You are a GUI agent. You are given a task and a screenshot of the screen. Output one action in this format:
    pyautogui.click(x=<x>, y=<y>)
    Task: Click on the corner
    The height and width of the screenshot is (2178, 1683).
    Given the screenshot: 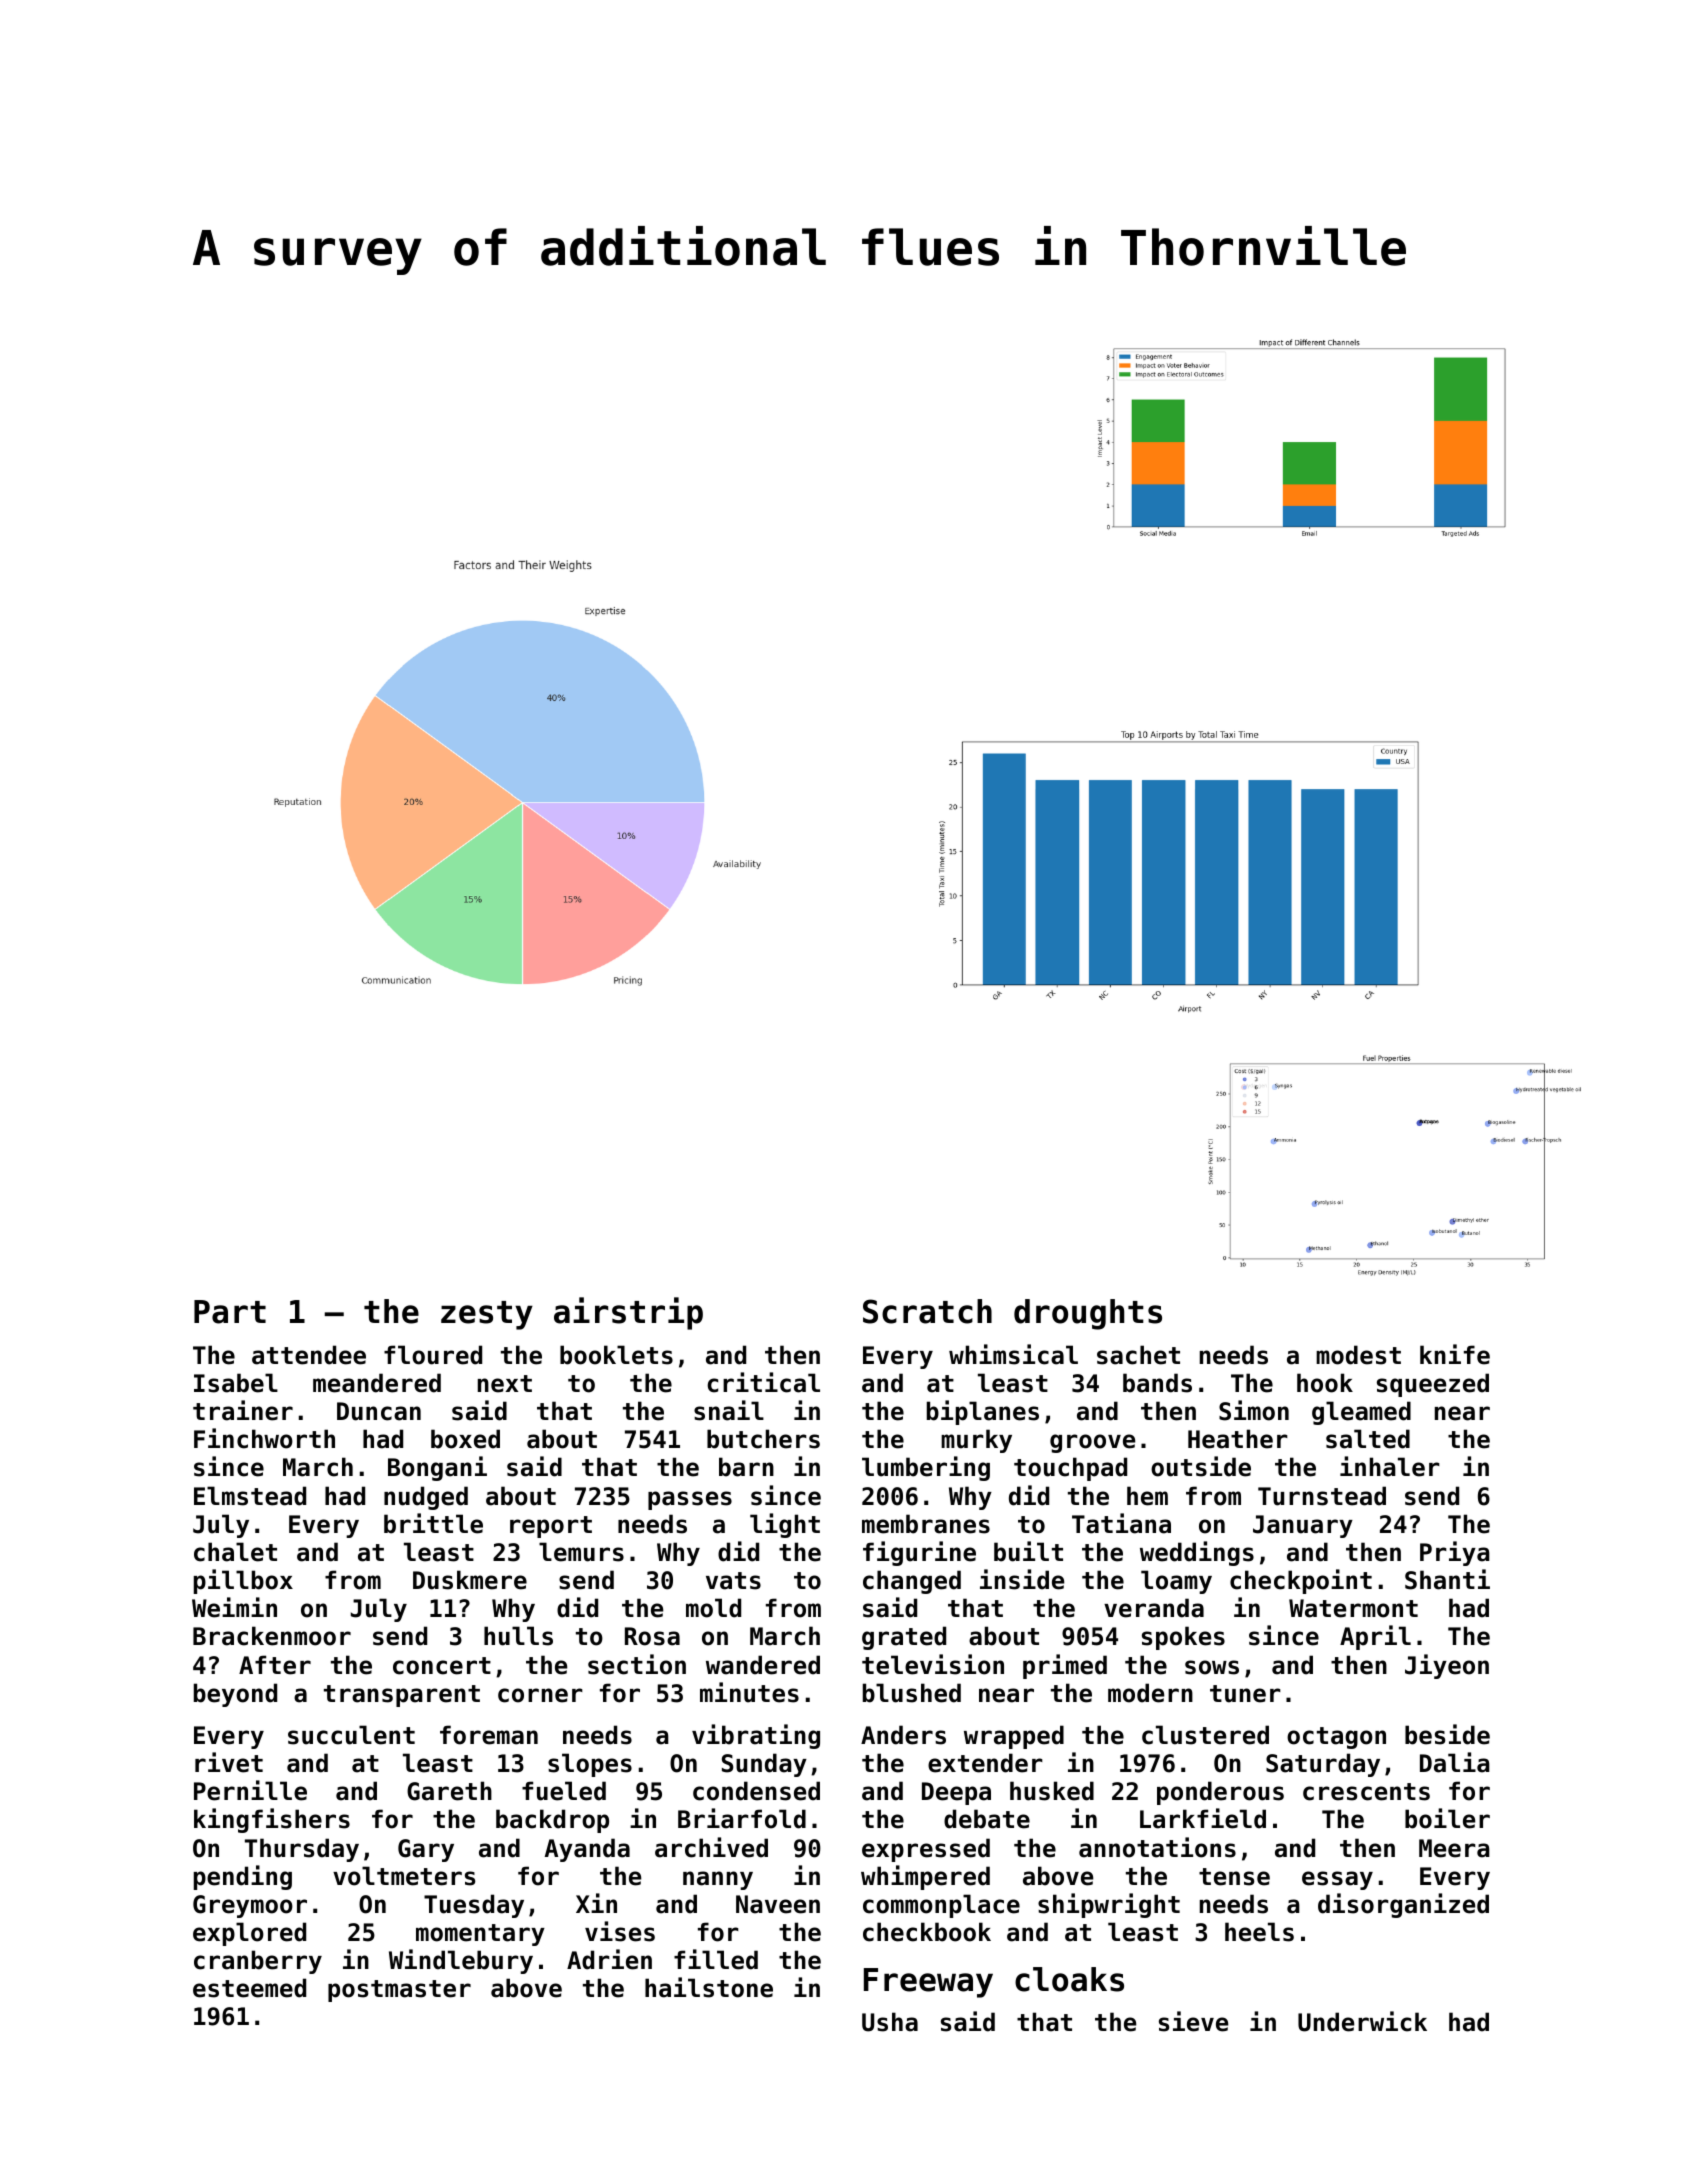 What is the action you would take?
    pyautogui.click(x=540, y=1695)
